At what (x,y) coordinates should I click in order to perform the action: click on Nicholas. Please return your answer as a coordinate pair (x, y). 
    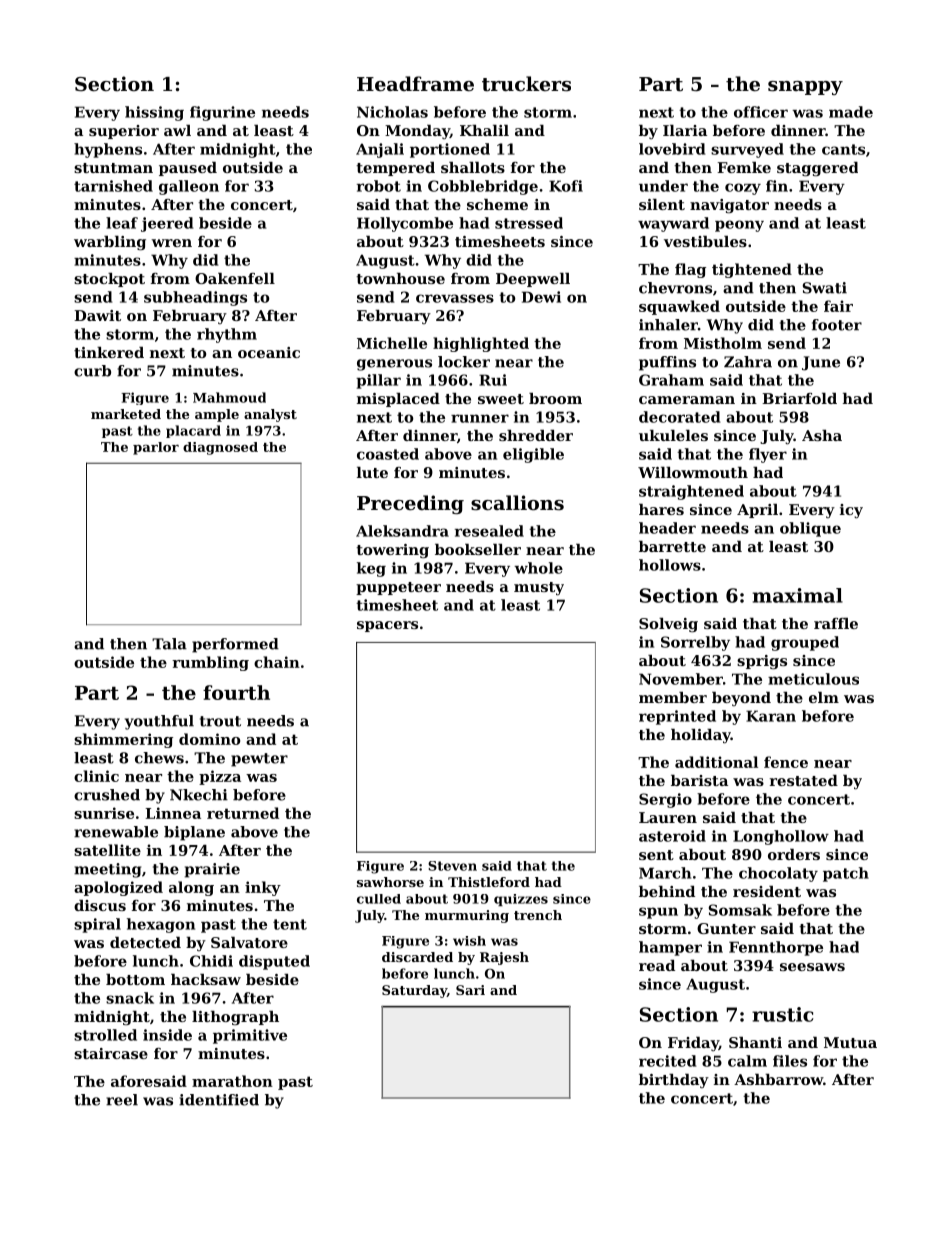
    Looking at the image, I should click on (392, 112).
